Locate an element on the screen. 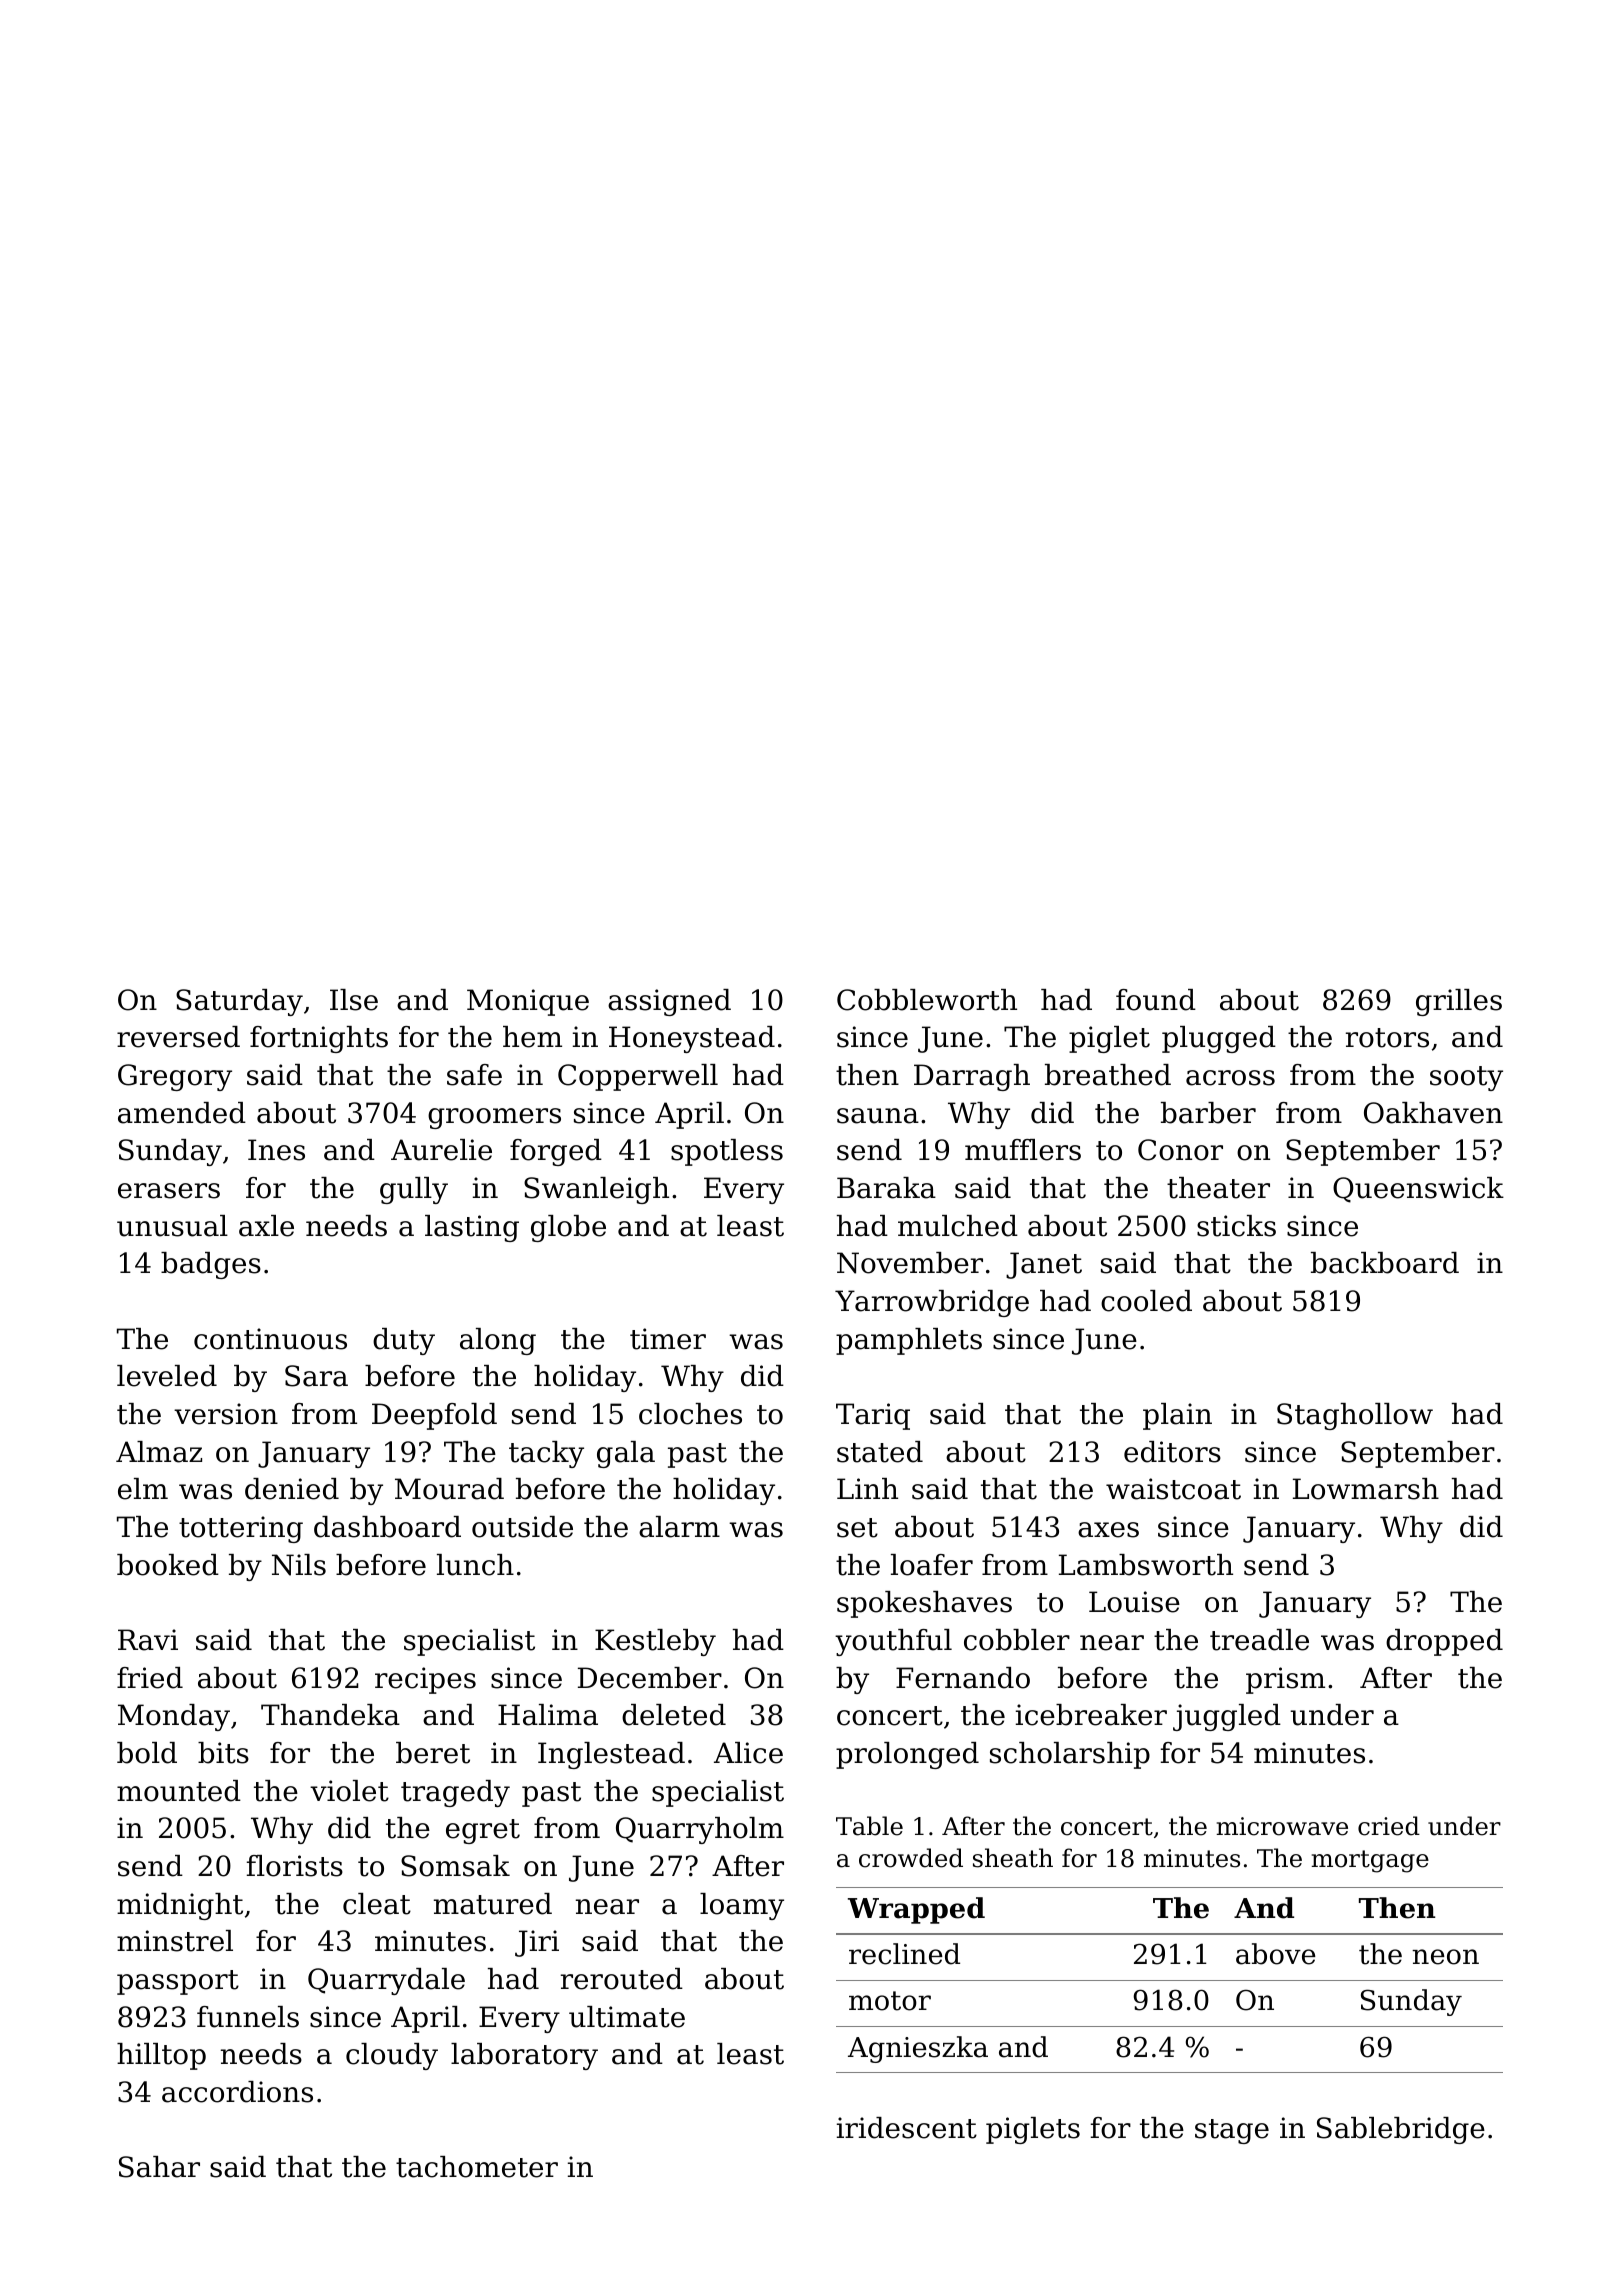  Cobbleworth is located at coordinates (927, 1000).
